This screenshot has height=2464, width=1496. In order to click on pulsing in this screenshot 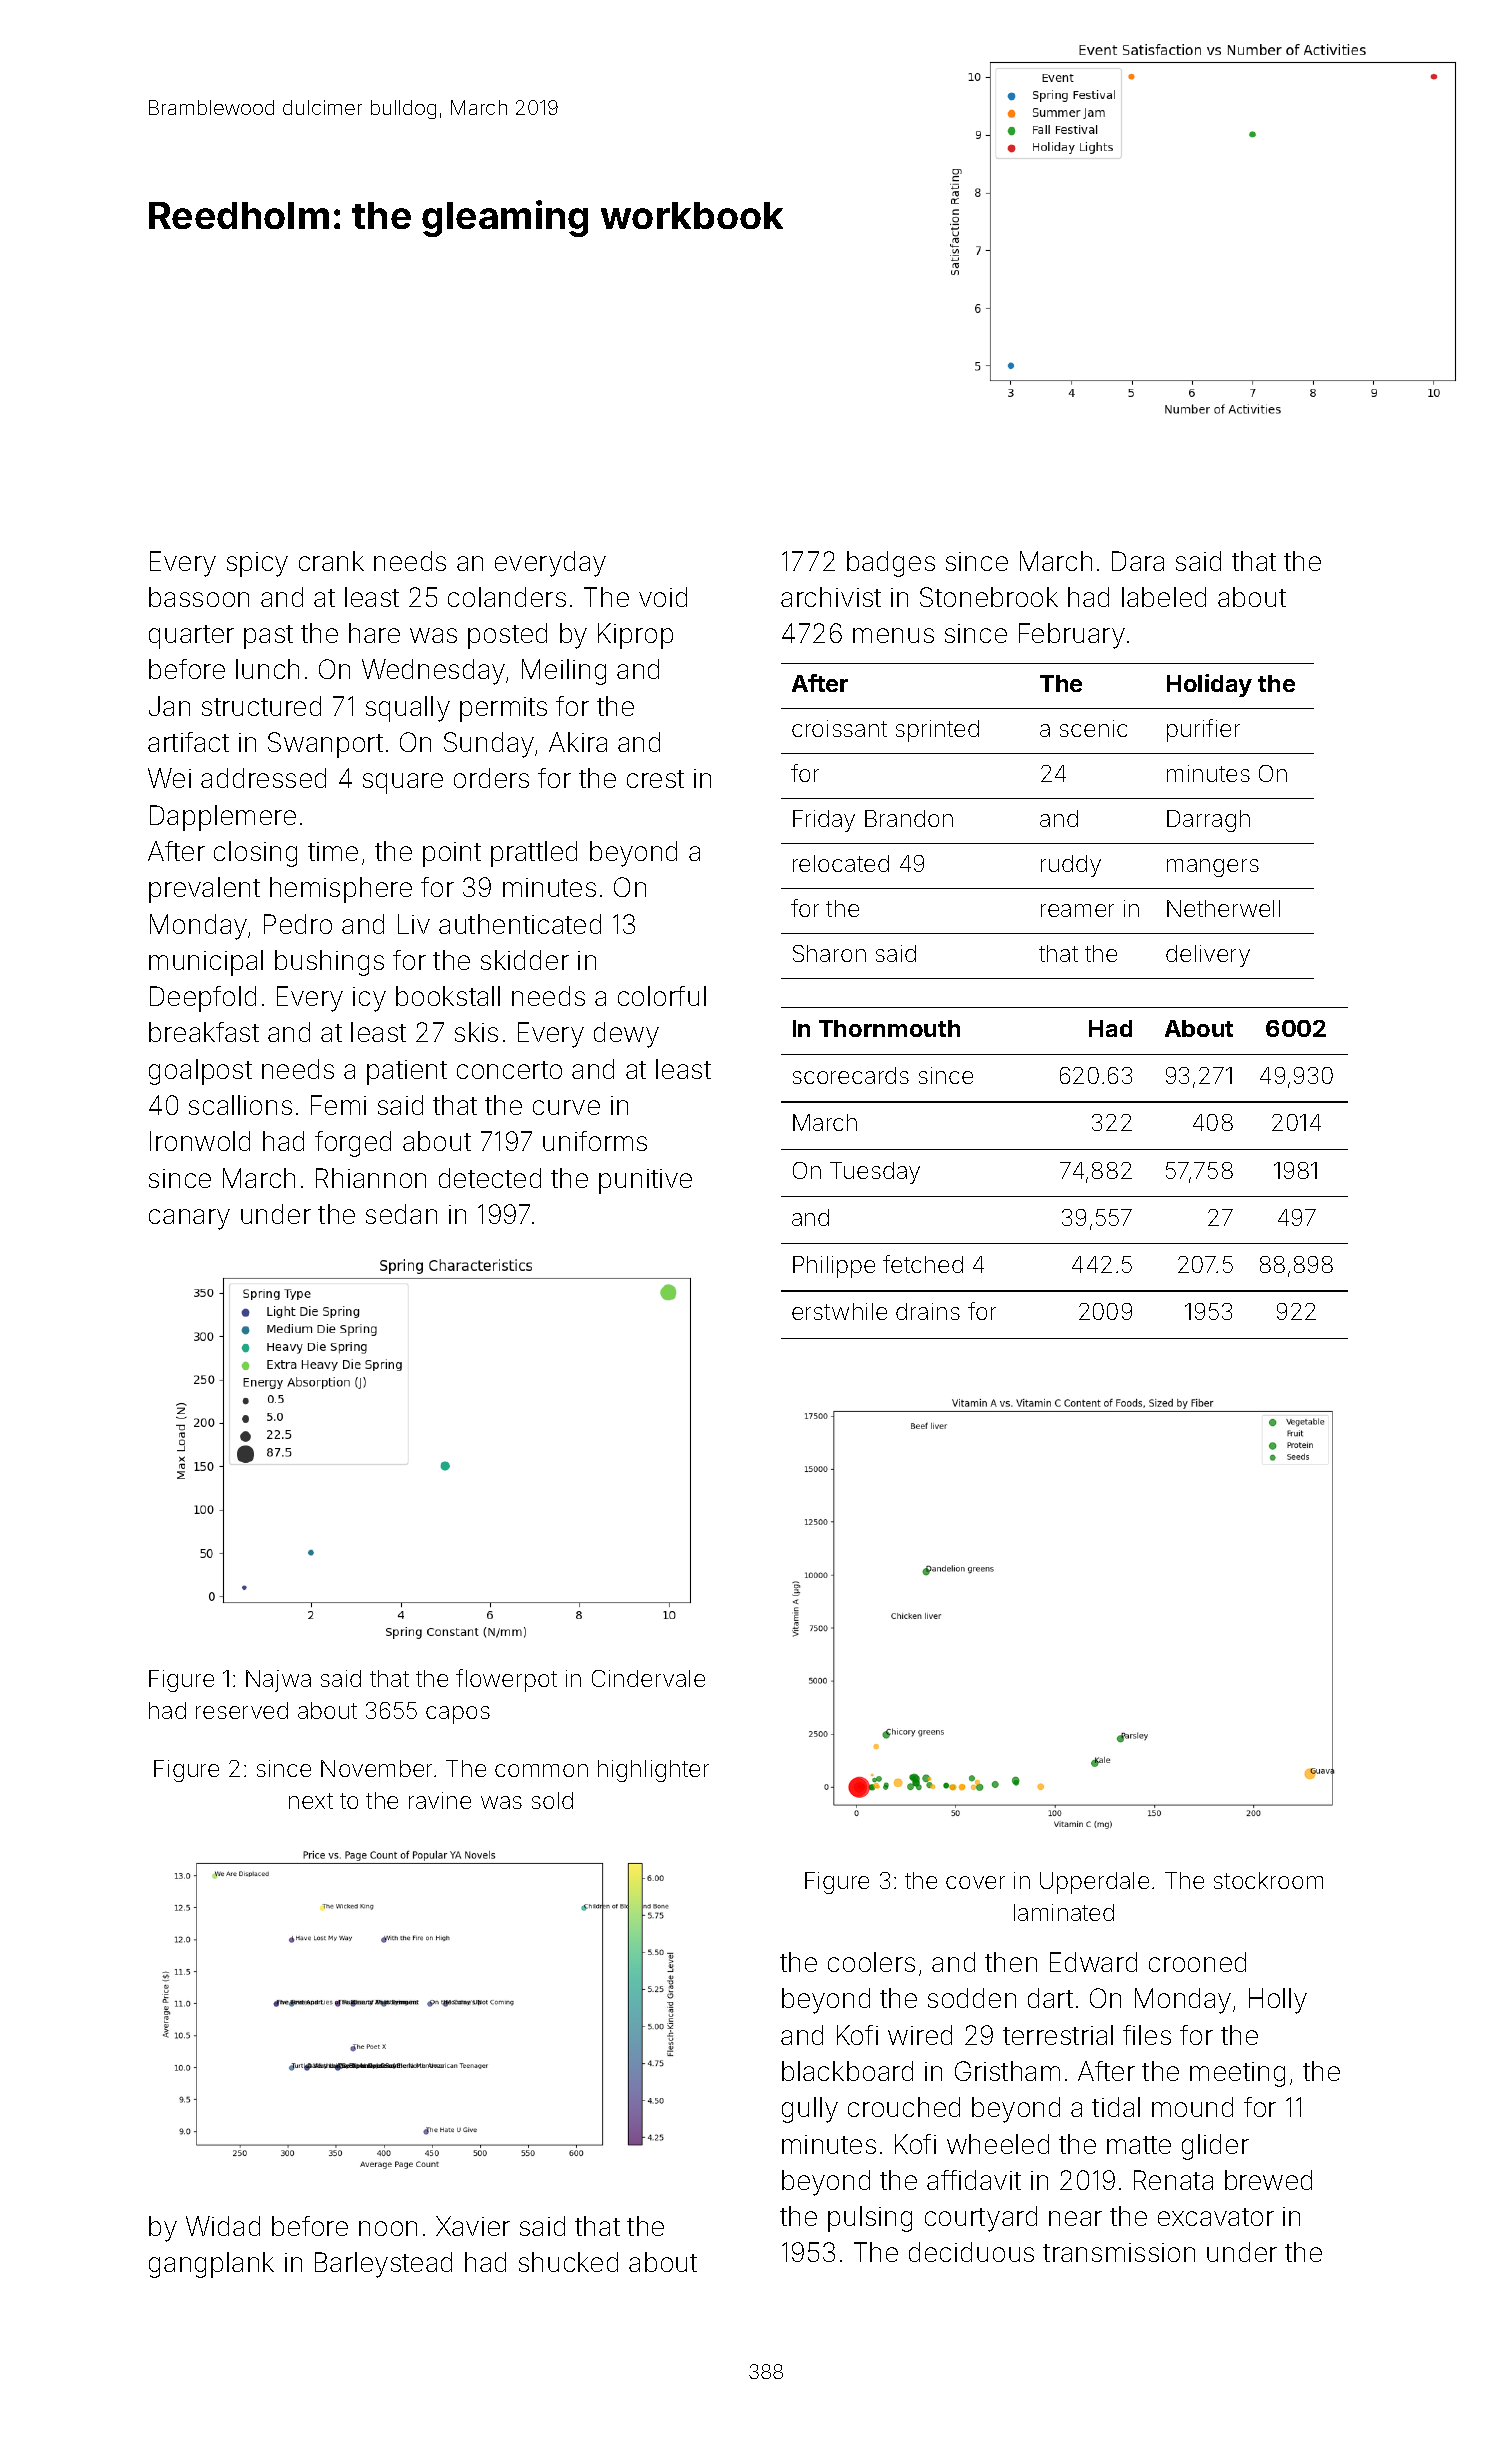, I will do `click(870, 2219)`.
